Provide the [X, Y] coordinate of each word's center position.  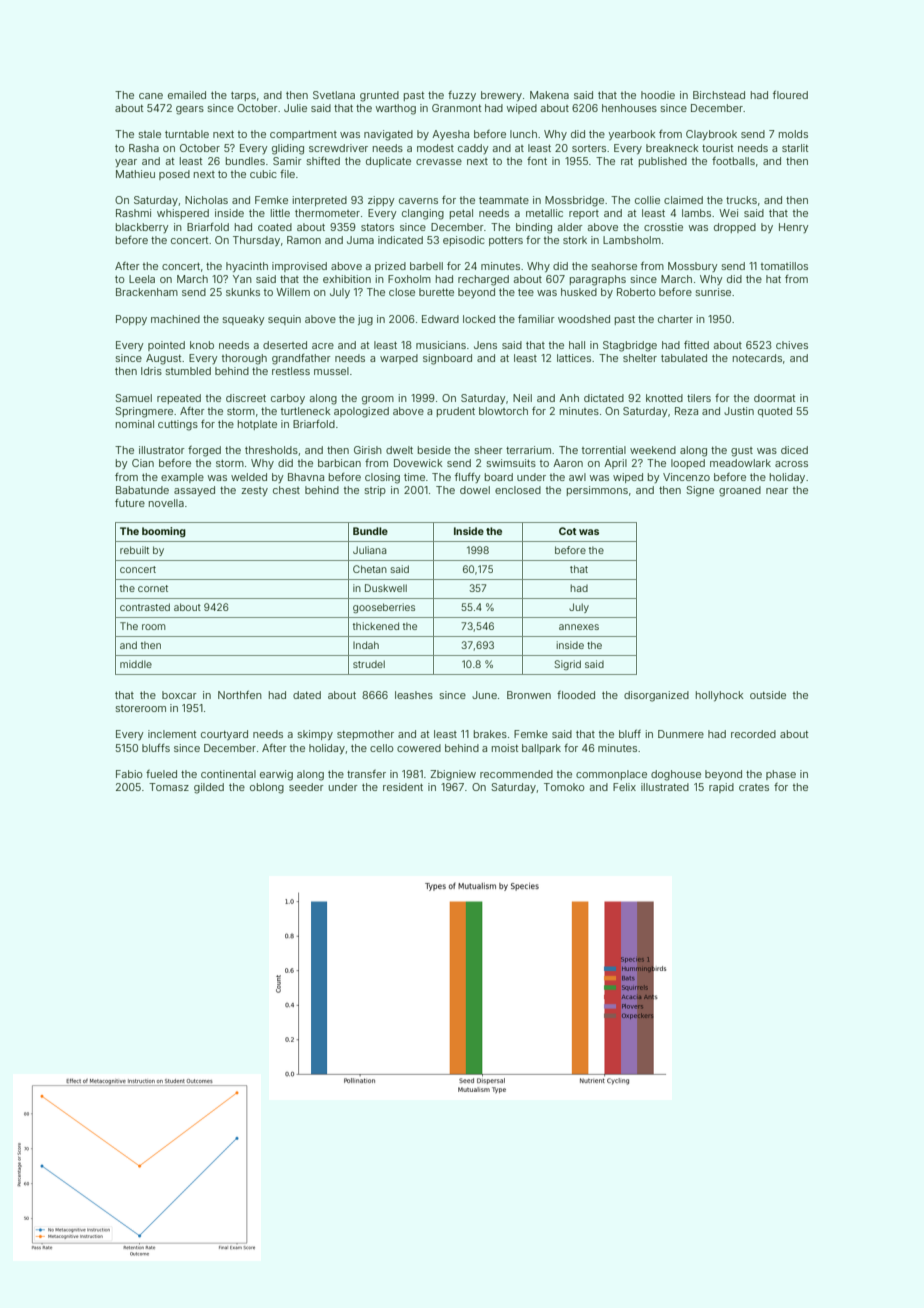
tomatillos [784, 266]
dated [307, 695]
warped [399, 359]
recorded [753, 734]
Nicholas [206, 200]
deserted [285, 345]
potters [506, 241]
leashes [414, 695]
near [777, 491]
